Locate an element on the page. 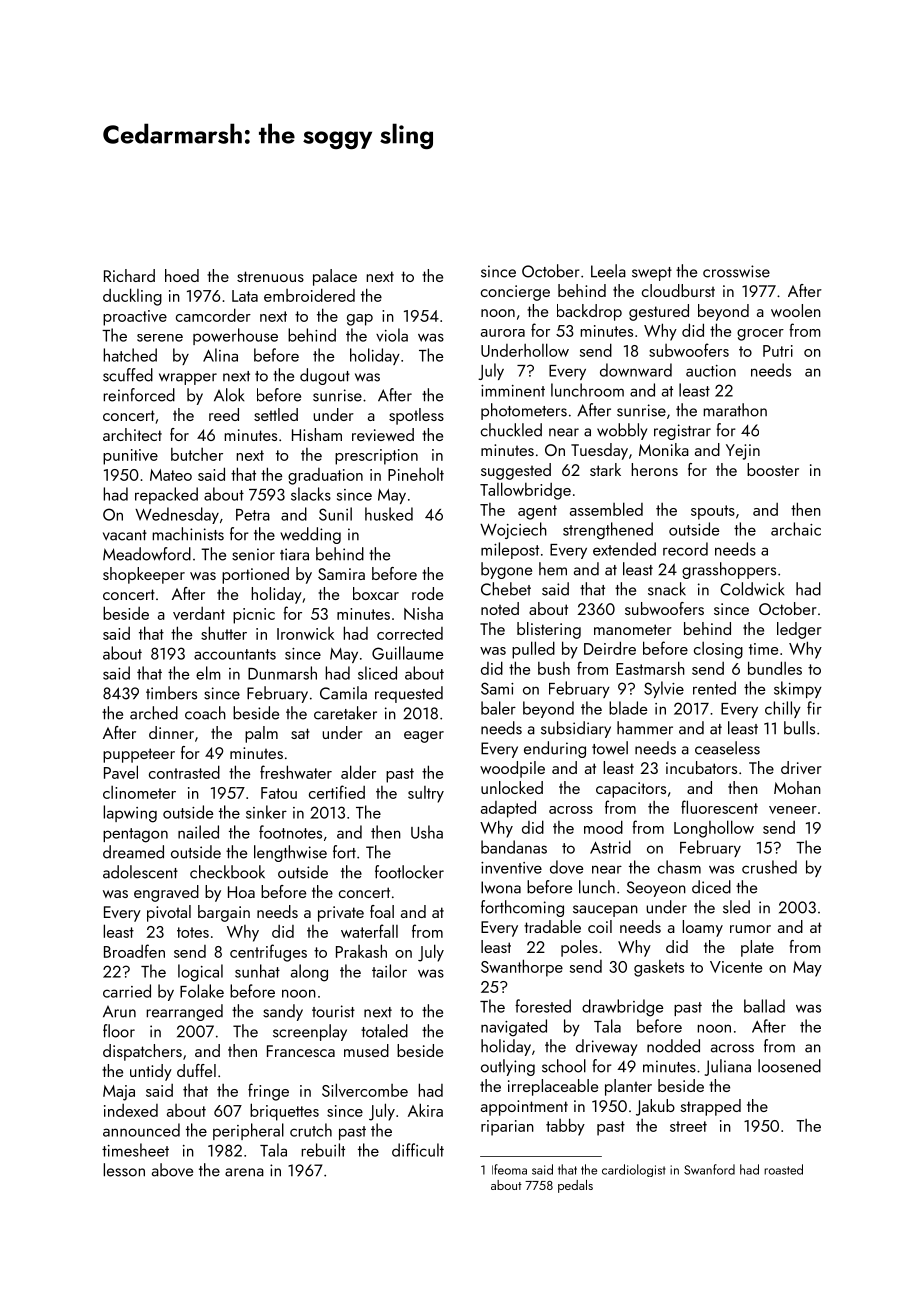  backdrop is located at coordinates (589, 312).
